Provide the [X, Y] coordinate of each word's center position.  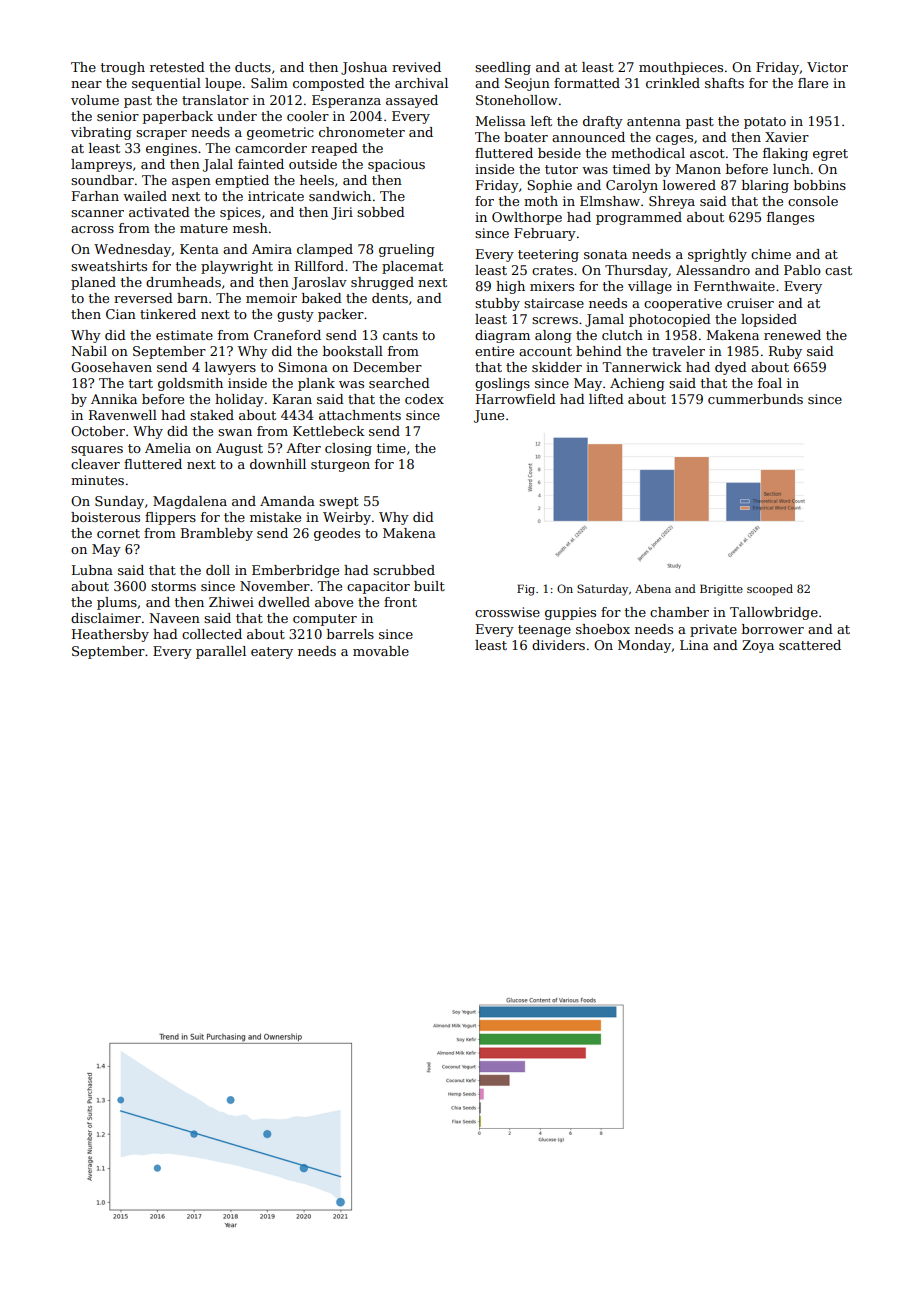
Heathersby [110, 635]
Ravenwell [123, 415]
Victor [827, 67]
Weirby [347, 518]
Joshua [364, 68]
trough [123, 68]
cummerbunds [755, 399]
